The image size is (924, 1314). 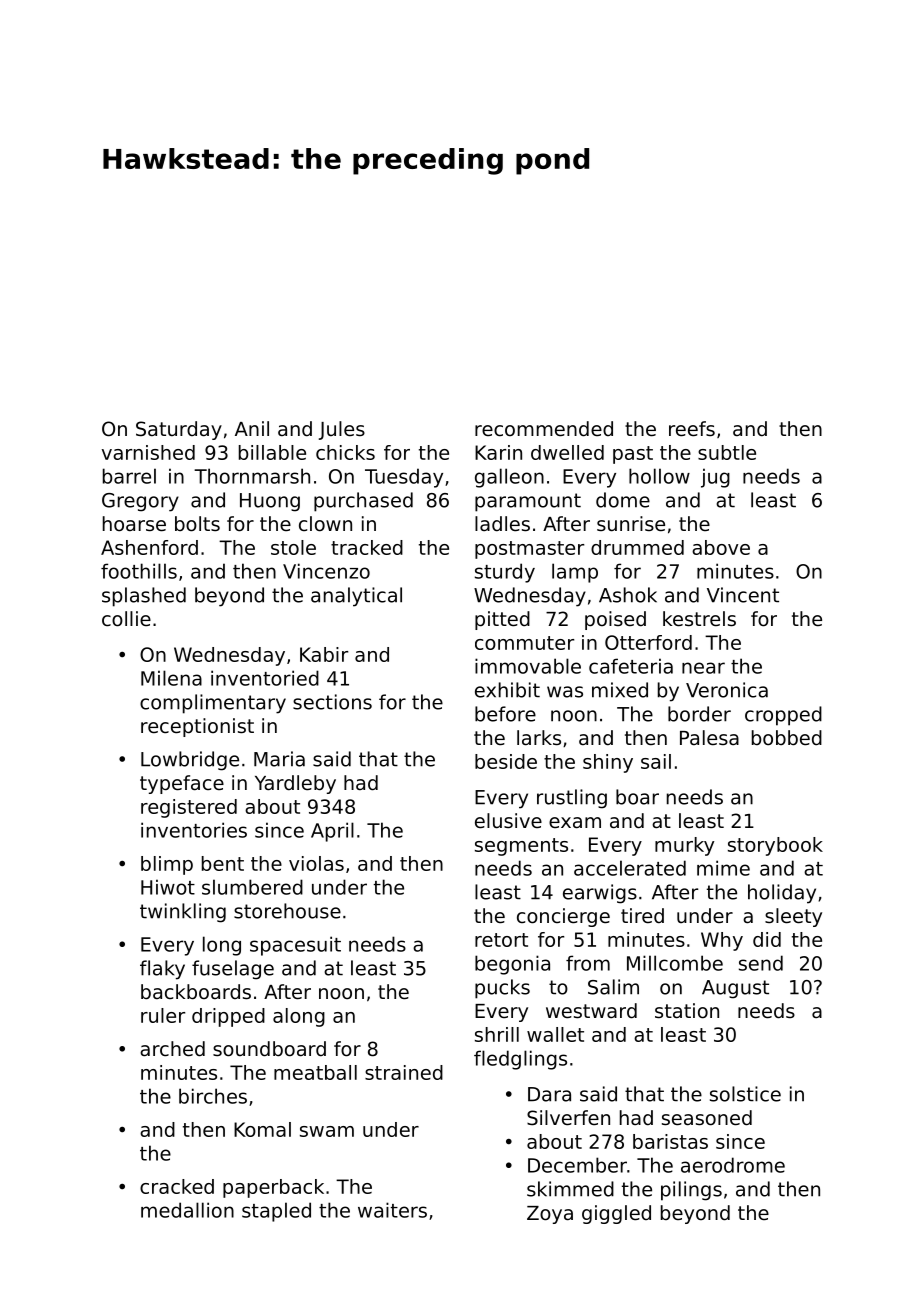 I want to click on Otterford, so click(x=648, y=642).
